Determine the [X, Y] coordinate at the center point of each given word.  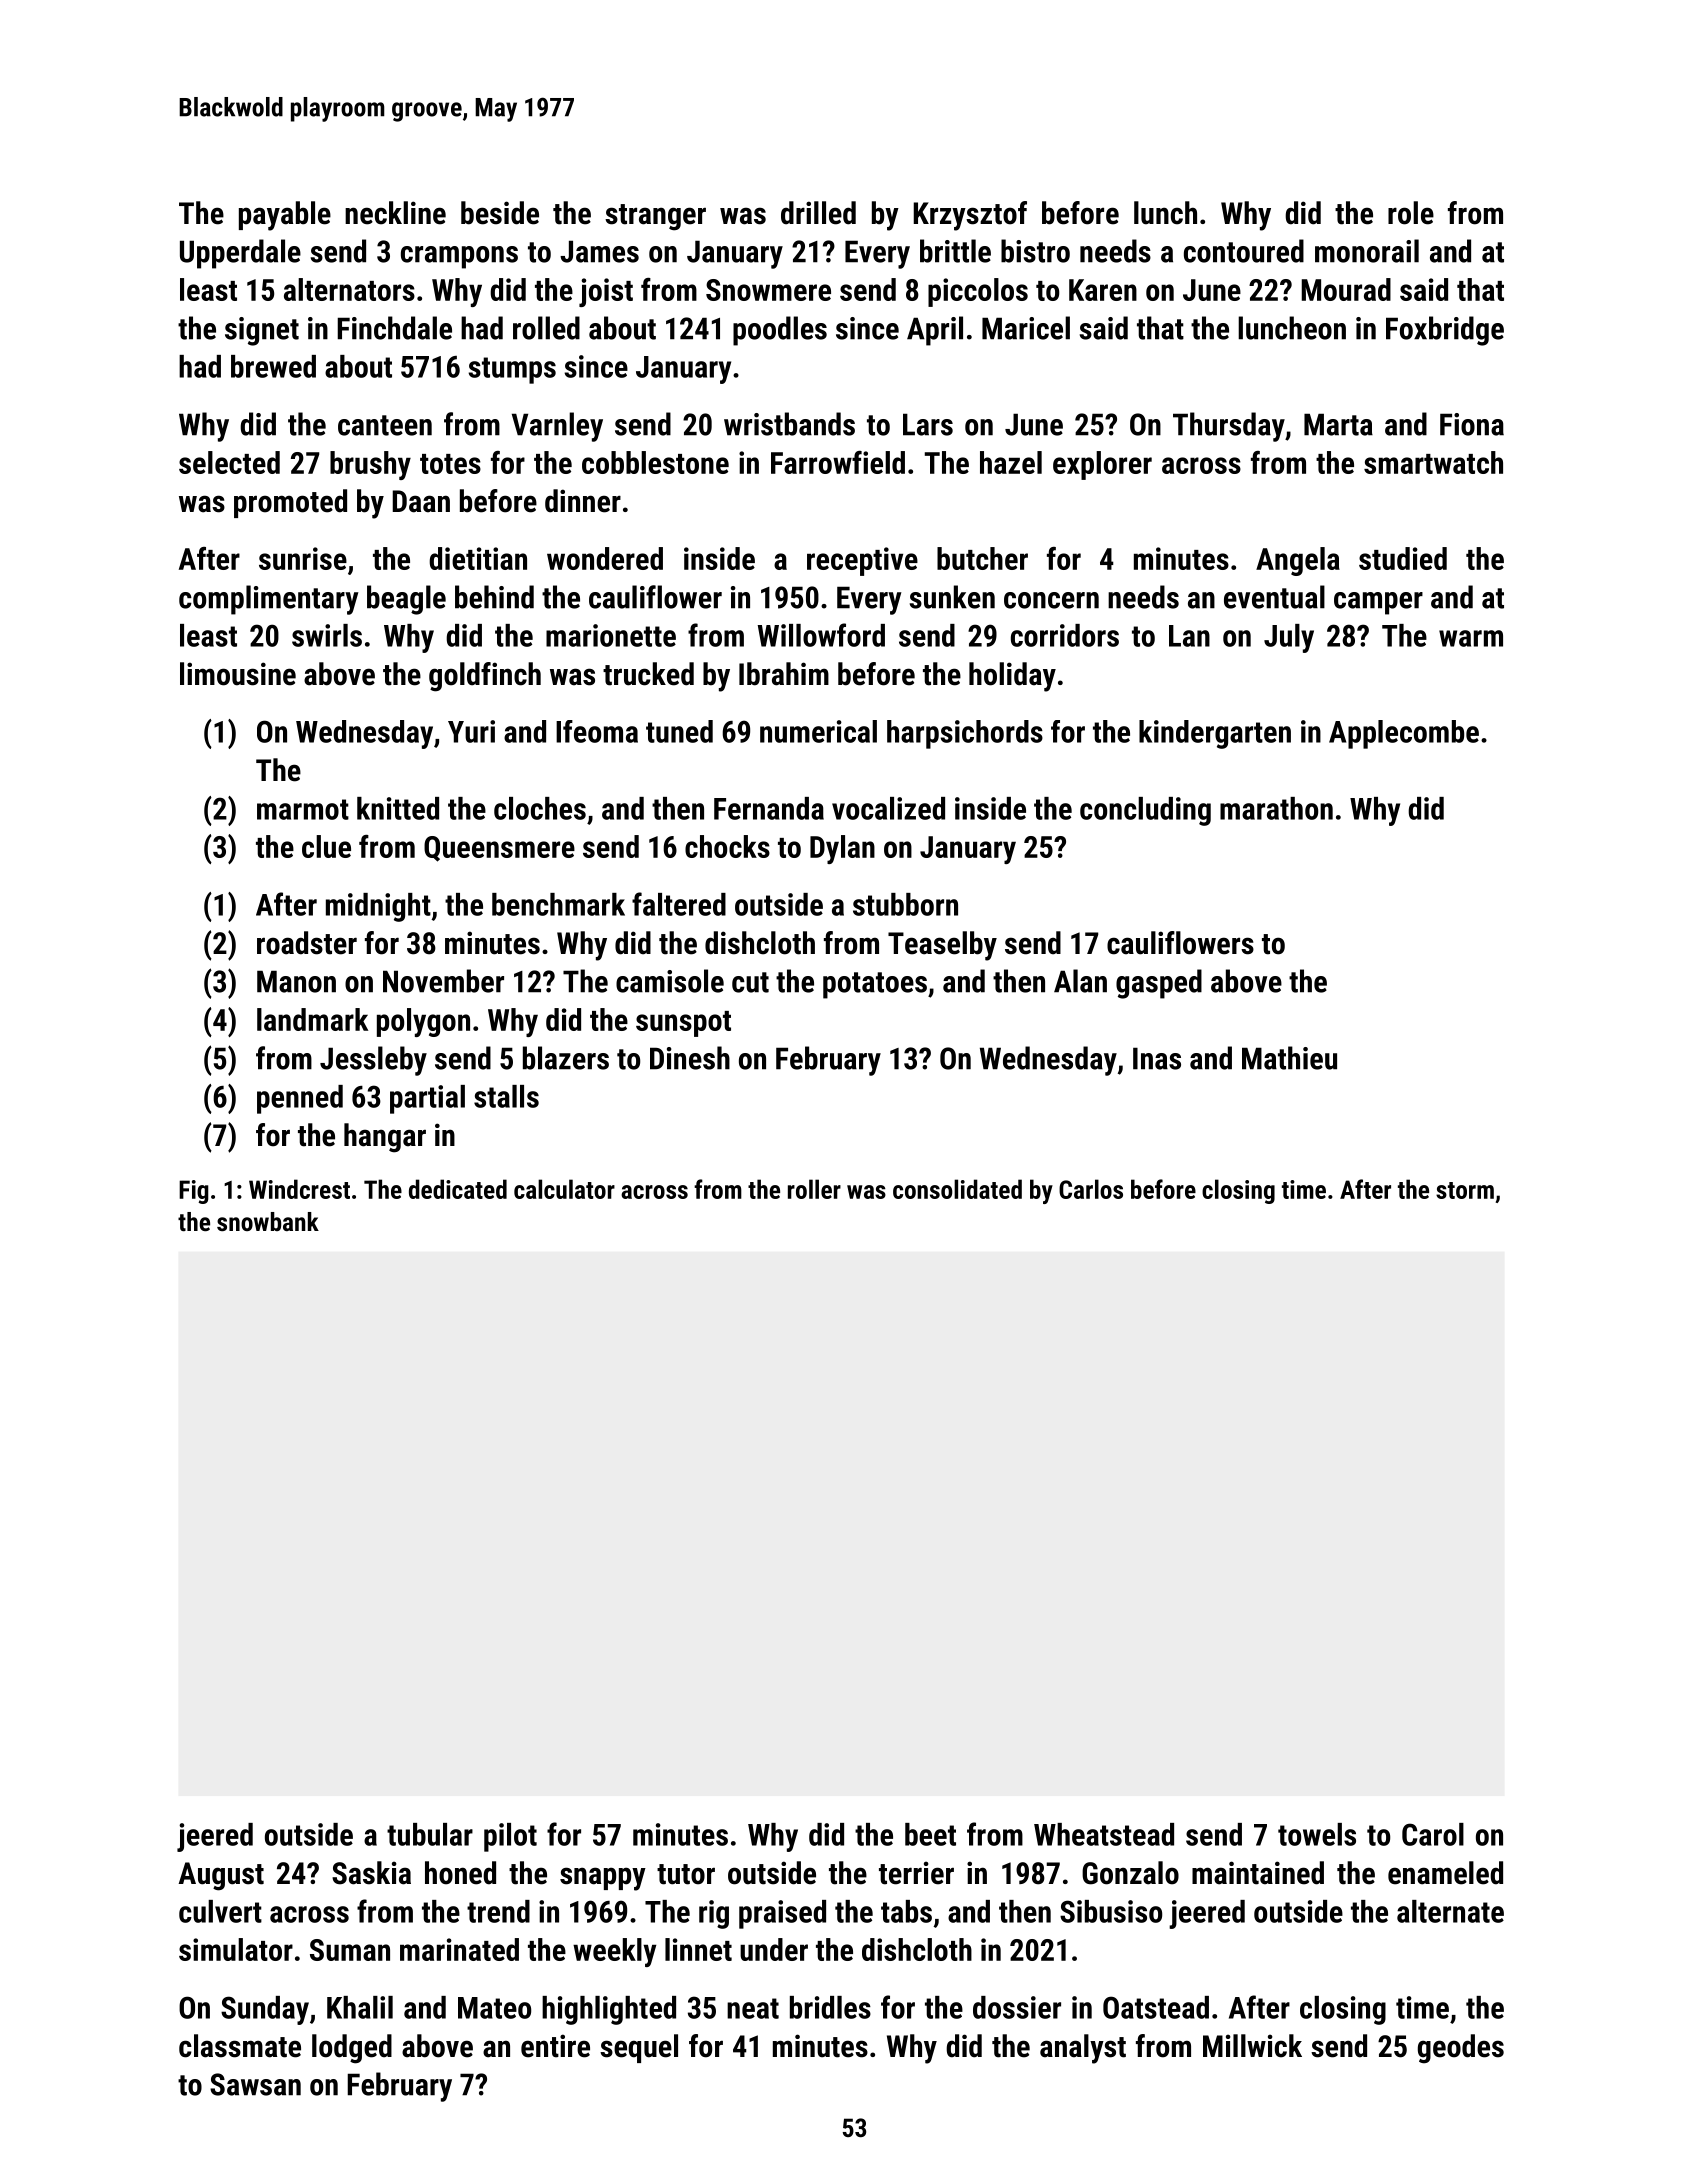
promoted [290, 503]
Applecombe [1404, 734]
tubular [430, 1834]
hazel [1011, 462]
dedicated [458, 1189]
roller [814, 1189]
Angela [1298, 561]
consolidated [957, 1189]
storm [1465, 1190]
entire [555, 2046]
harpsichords [965, 734]
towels [1317, 1834]
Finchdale [394, 328]
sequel [639, 2048]
